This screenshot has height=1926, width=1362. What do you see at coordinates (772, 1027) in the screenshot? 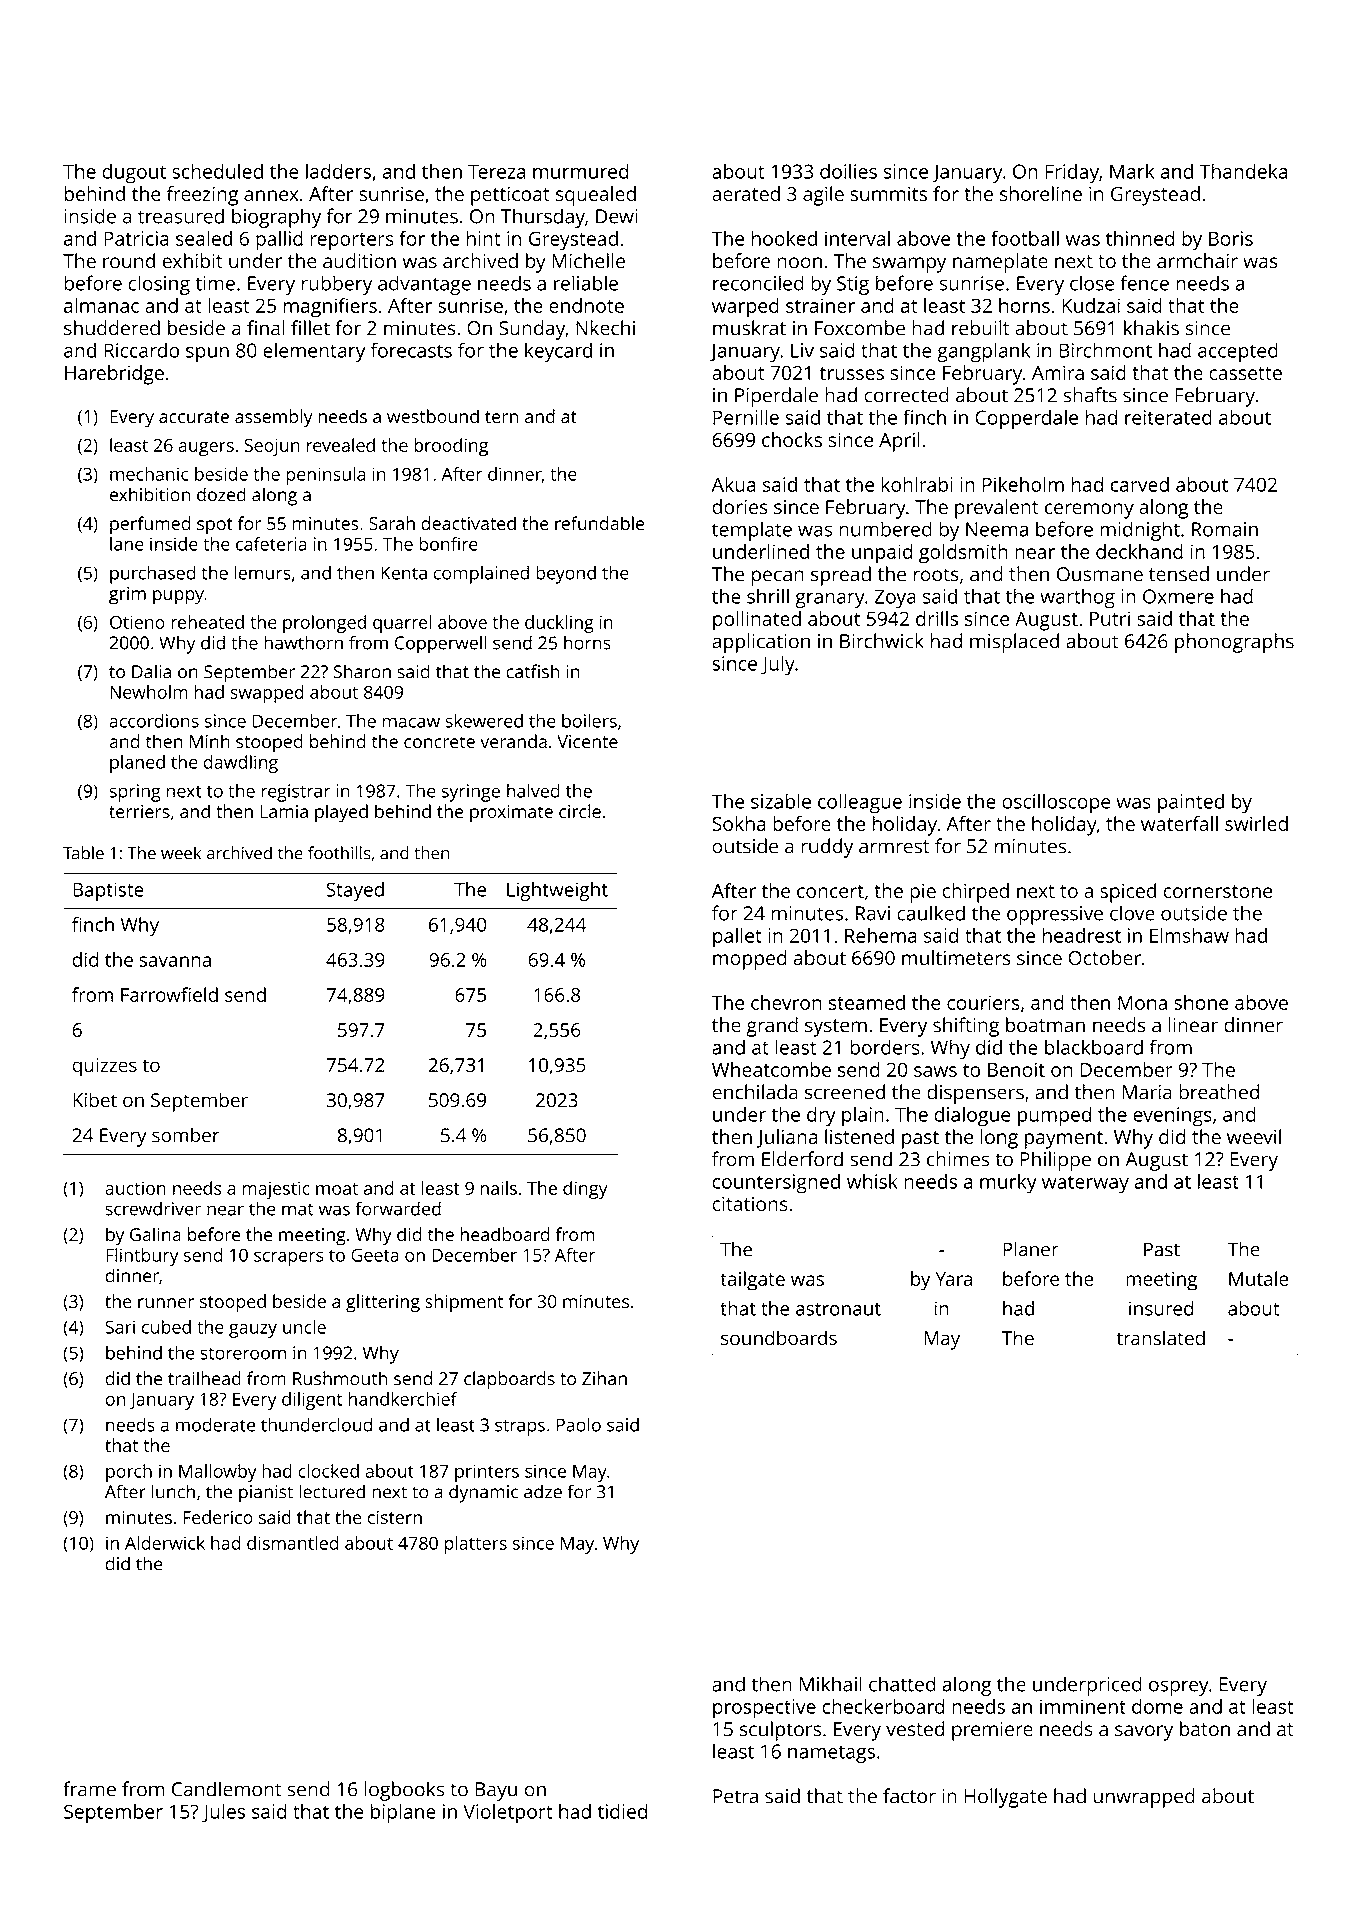
I see `grand` at bounding box center [772, 1027].
